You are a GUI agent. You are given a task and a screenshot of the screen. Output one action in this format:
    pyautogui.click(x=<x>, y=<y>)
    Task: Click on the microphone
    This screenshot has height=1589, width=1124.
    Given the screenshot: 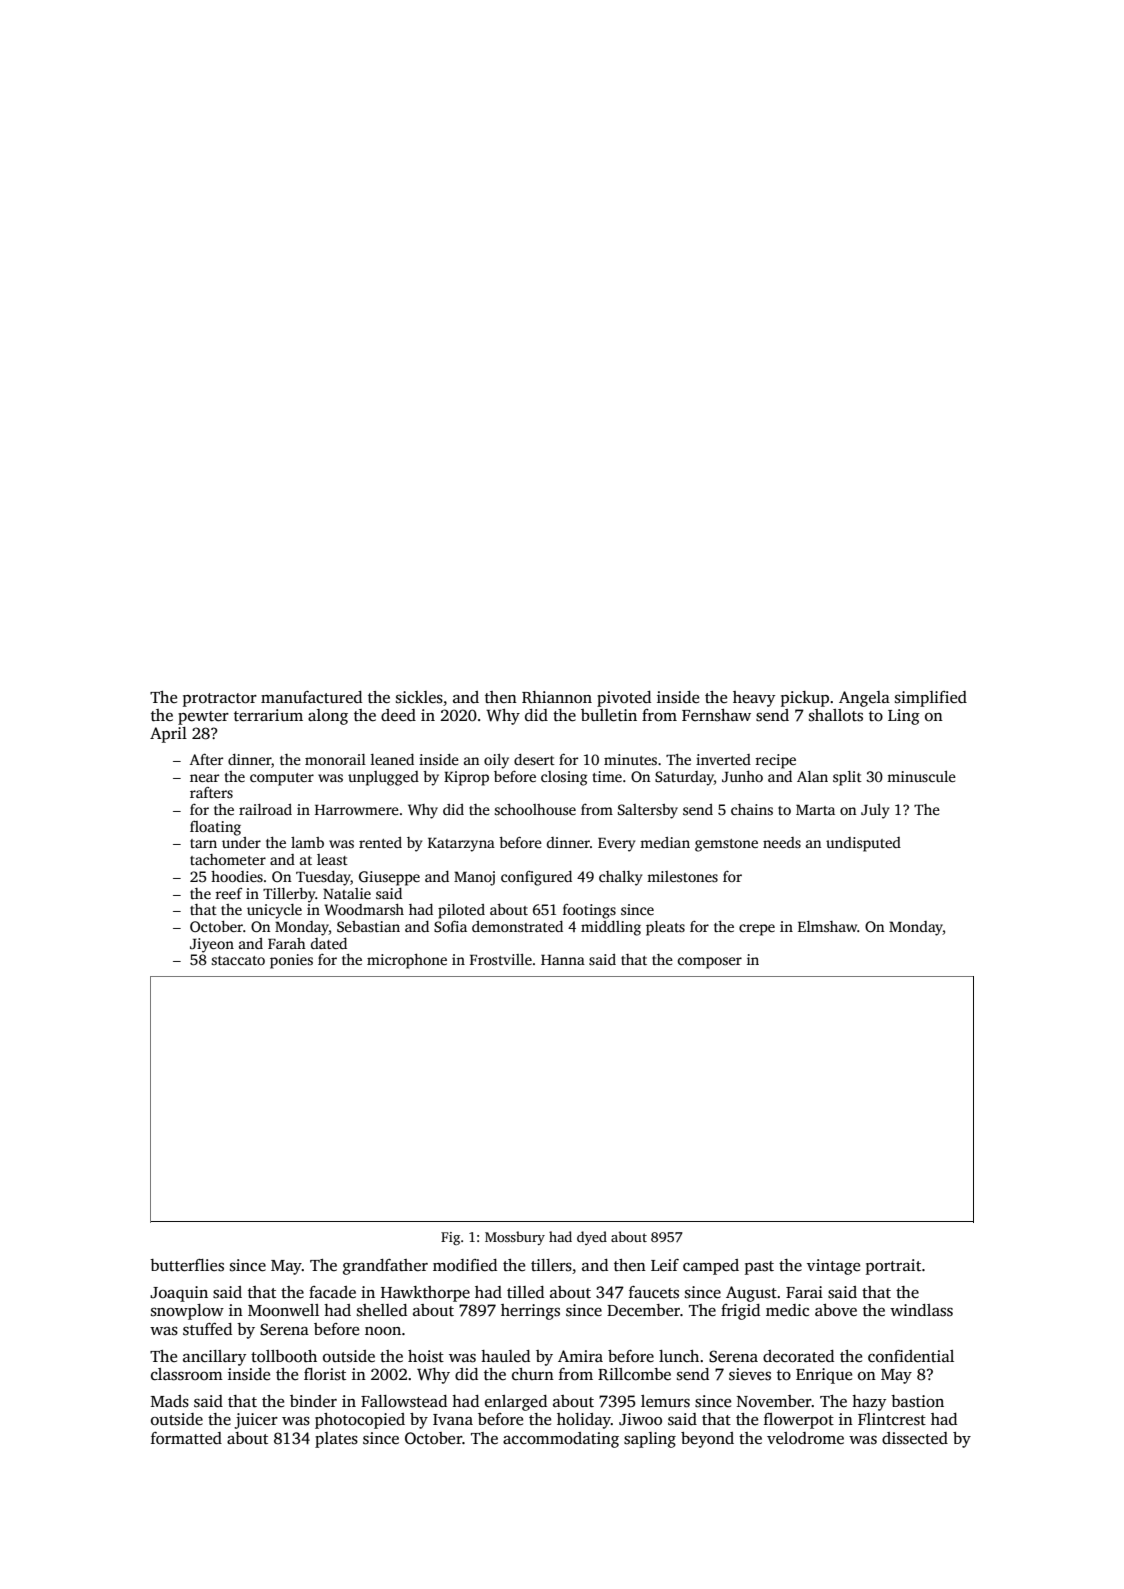 What is the action you would take?
    pyautogui.click(x=407, y=961)
